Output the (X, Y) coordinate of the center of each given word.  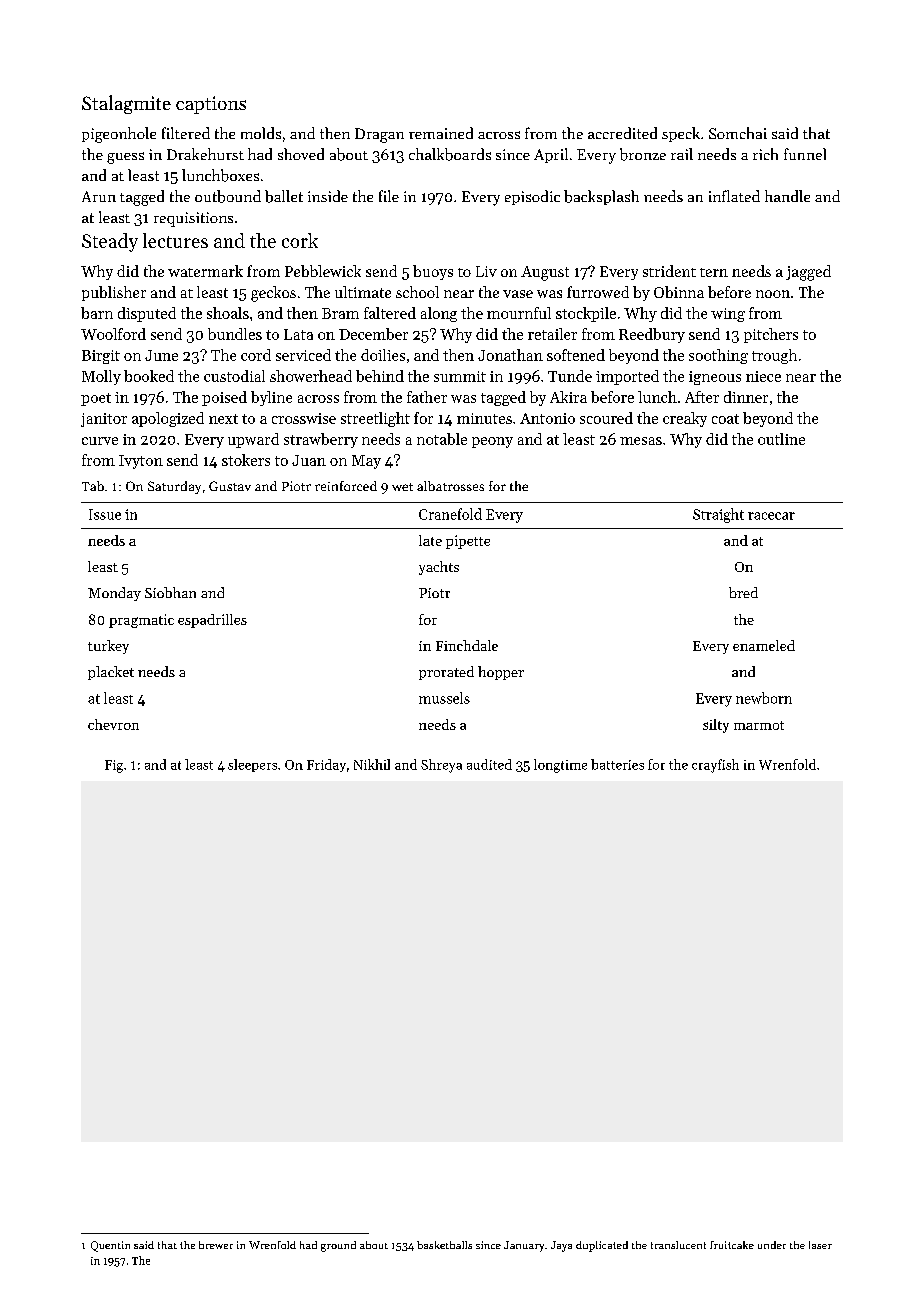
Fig (114, 766)
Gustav (230, 486)
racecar (771, 516)
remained (441, 133)
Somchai (738, 133)
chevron (113, 724)
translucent (678, 1245)
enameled (764, 645)
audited (489, 764)
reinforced (346, 486)
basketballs (444, 1245)
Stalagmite (126, 104)
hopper (501, 673)
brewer (216, 1245)
